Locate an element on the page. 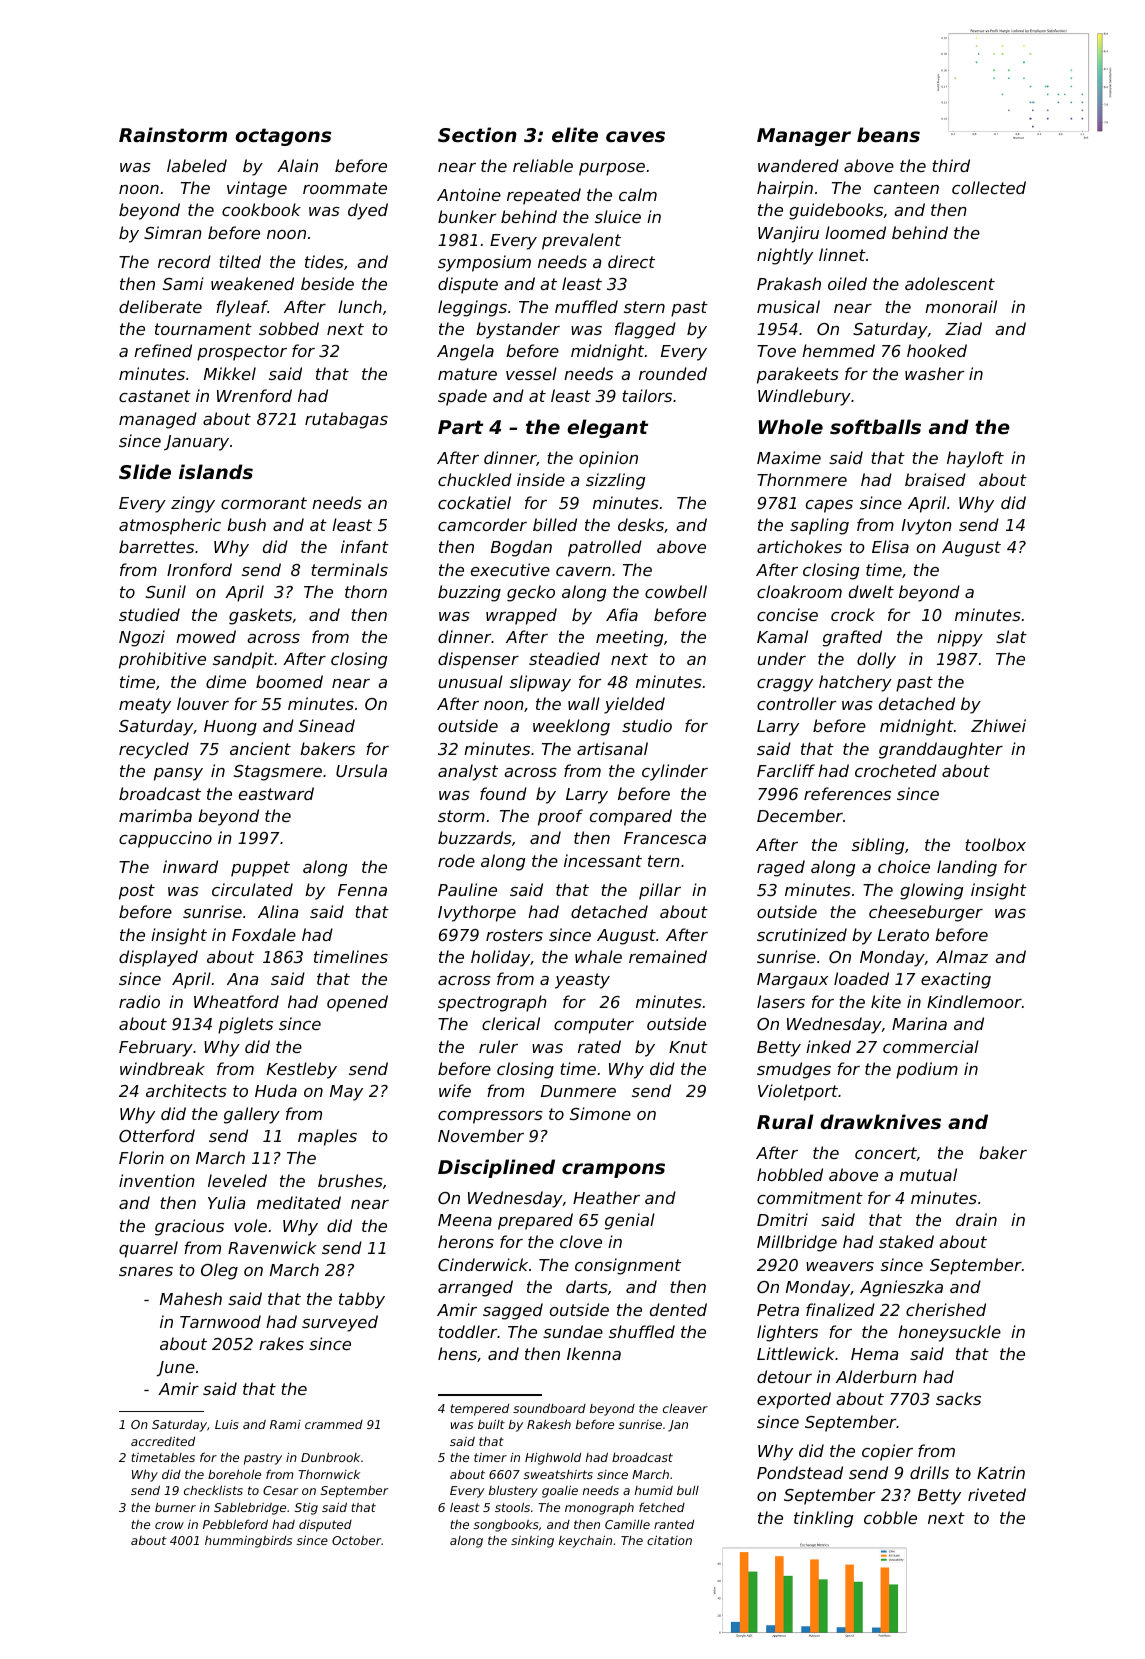  direct is located at coordinates (631, 261).
